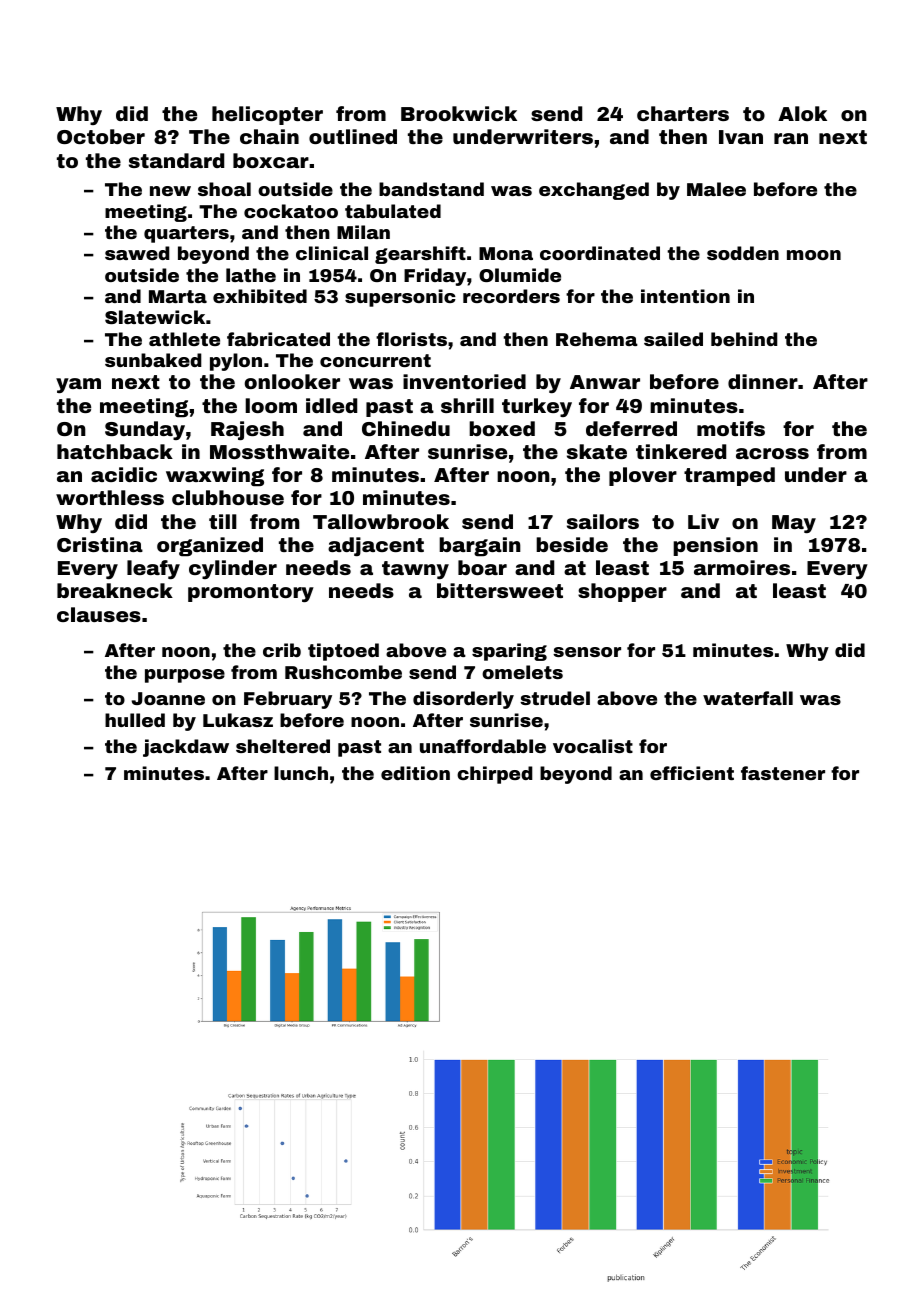 This image has height=1308, width=924. Describe the element at coordinates (251, 275) in the image. I see `lathe` at that location.
